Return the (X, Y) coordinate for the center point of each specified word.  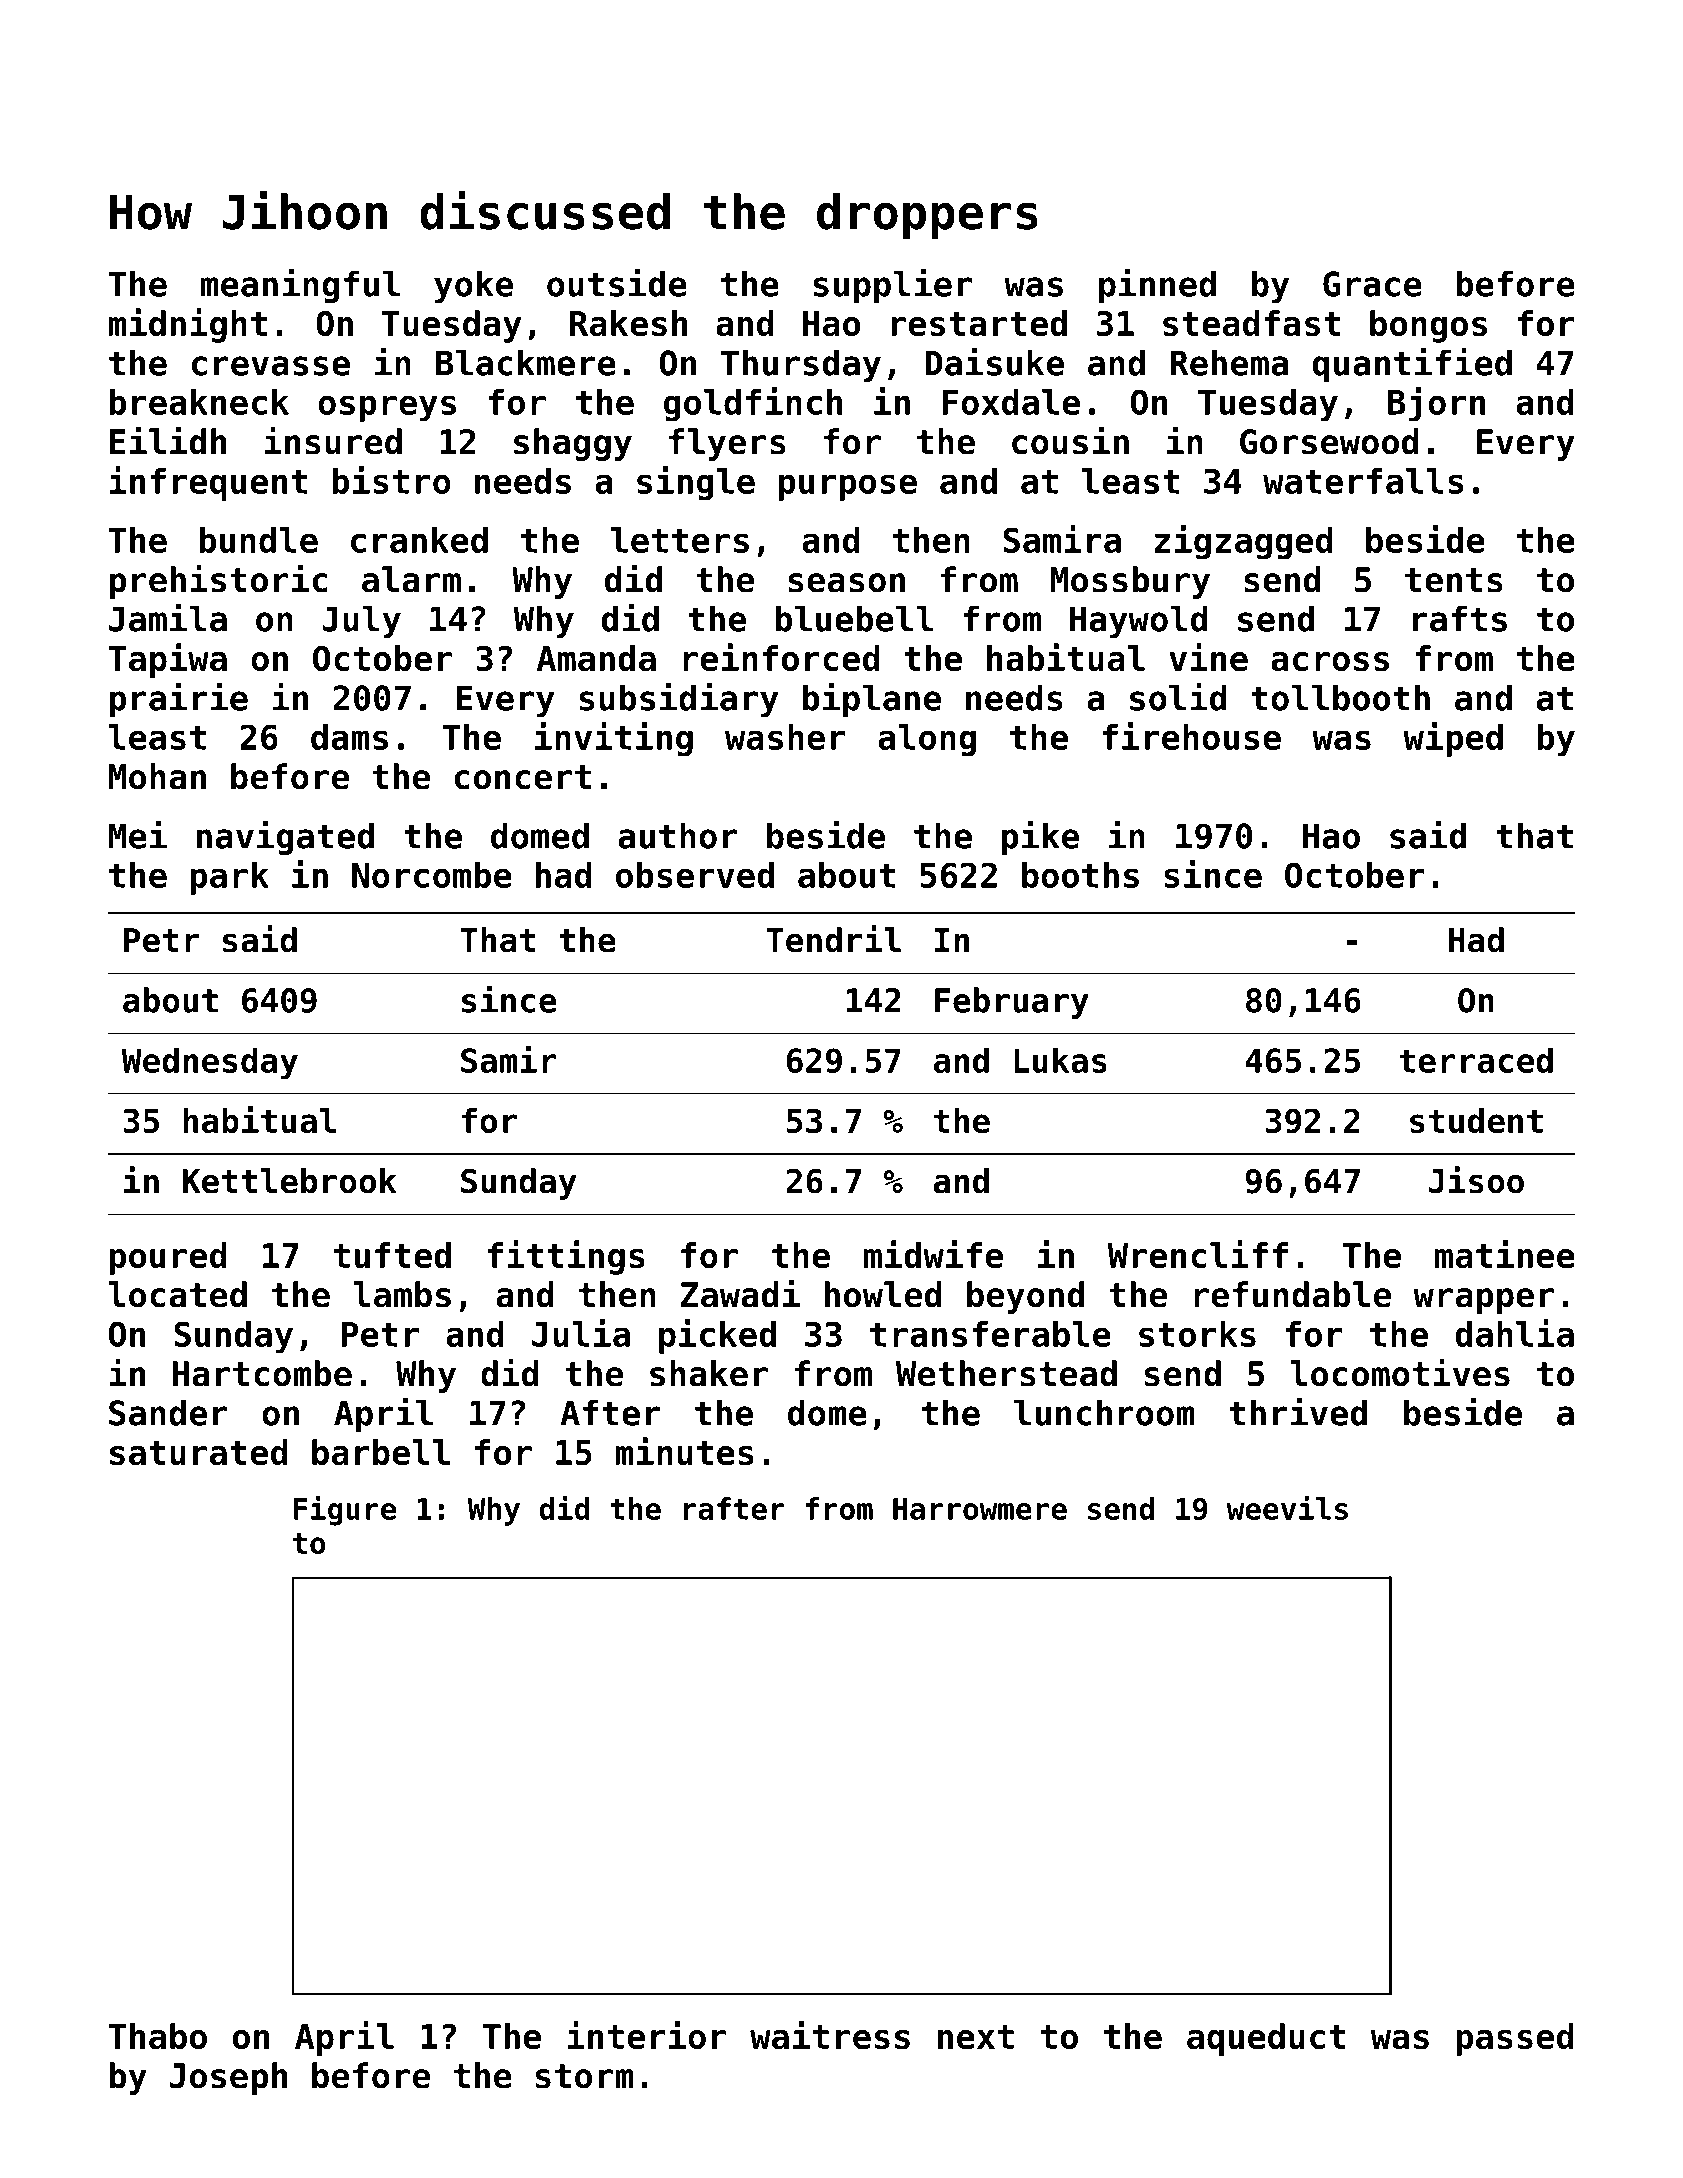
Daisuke (994, 362)
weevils (1287, 1507)
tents (1454, 580)
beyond (1025, 1297)
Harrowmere (980, 1509)
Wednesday (210, 1063)
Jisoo (1476, 1180)
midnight (187, 325)
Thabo (157, 2036)
